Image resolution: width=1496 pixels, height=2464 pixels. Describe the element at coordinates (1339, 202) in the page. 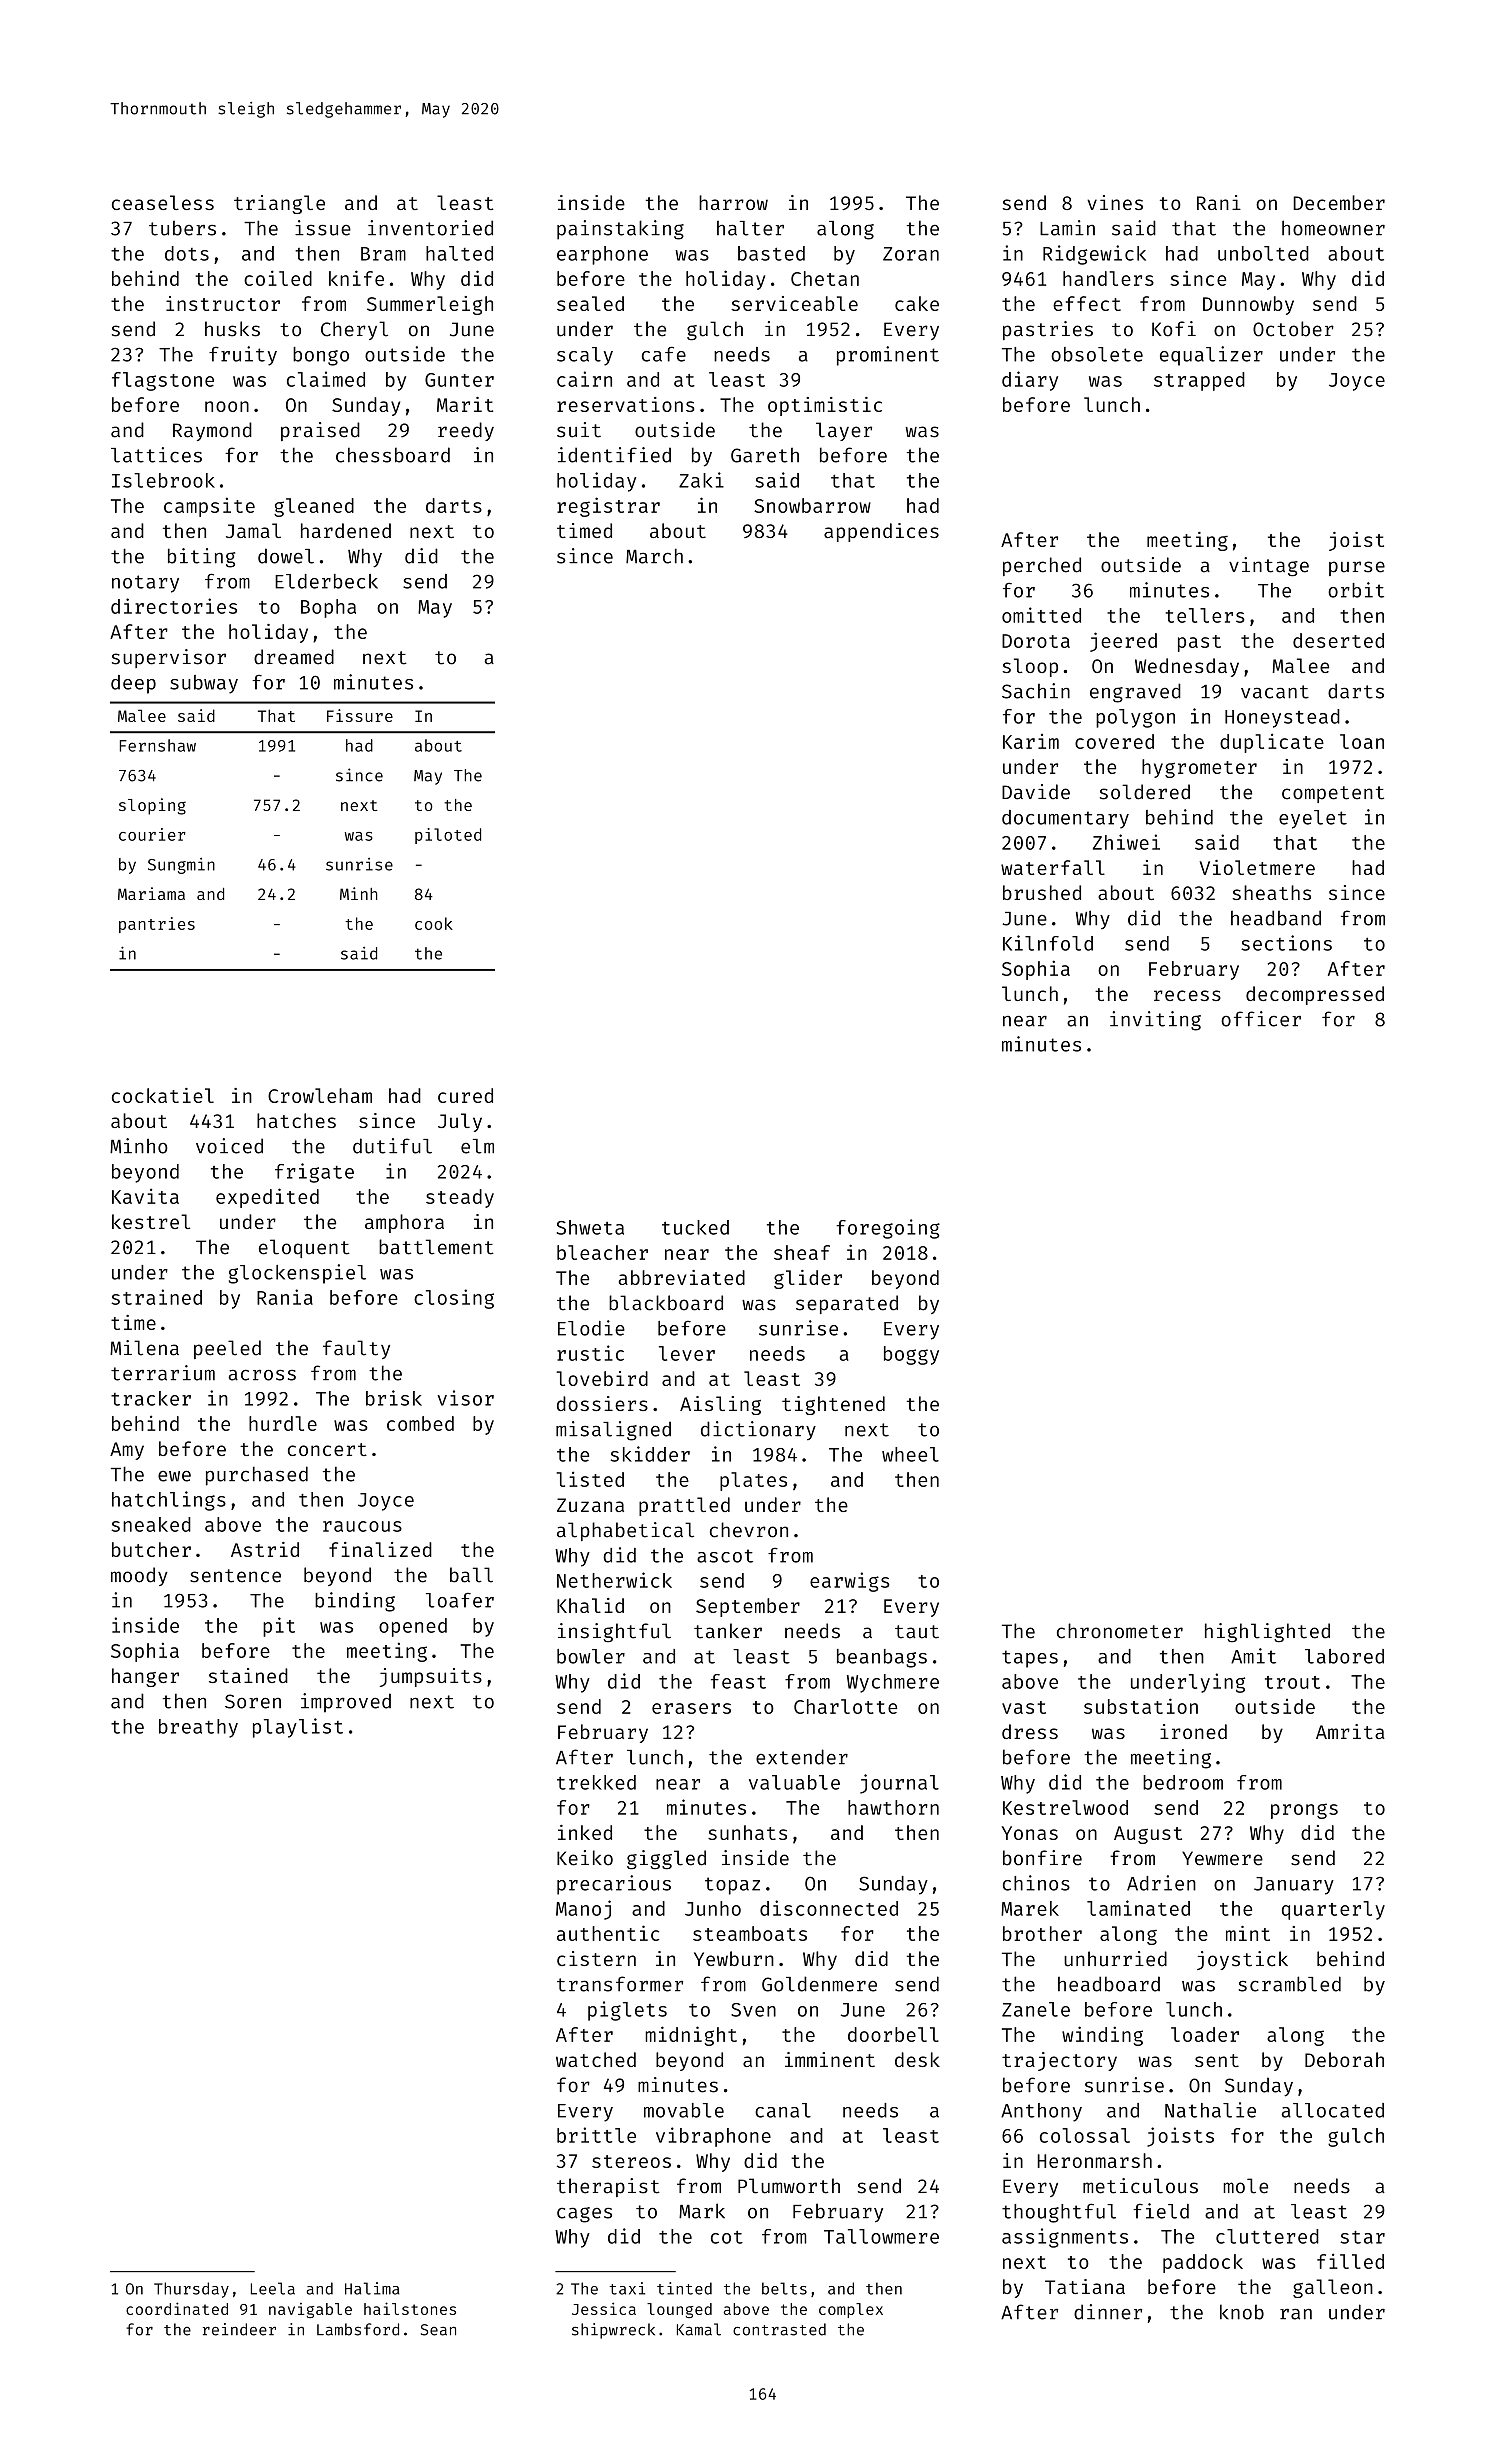

I see `December` at that location.
